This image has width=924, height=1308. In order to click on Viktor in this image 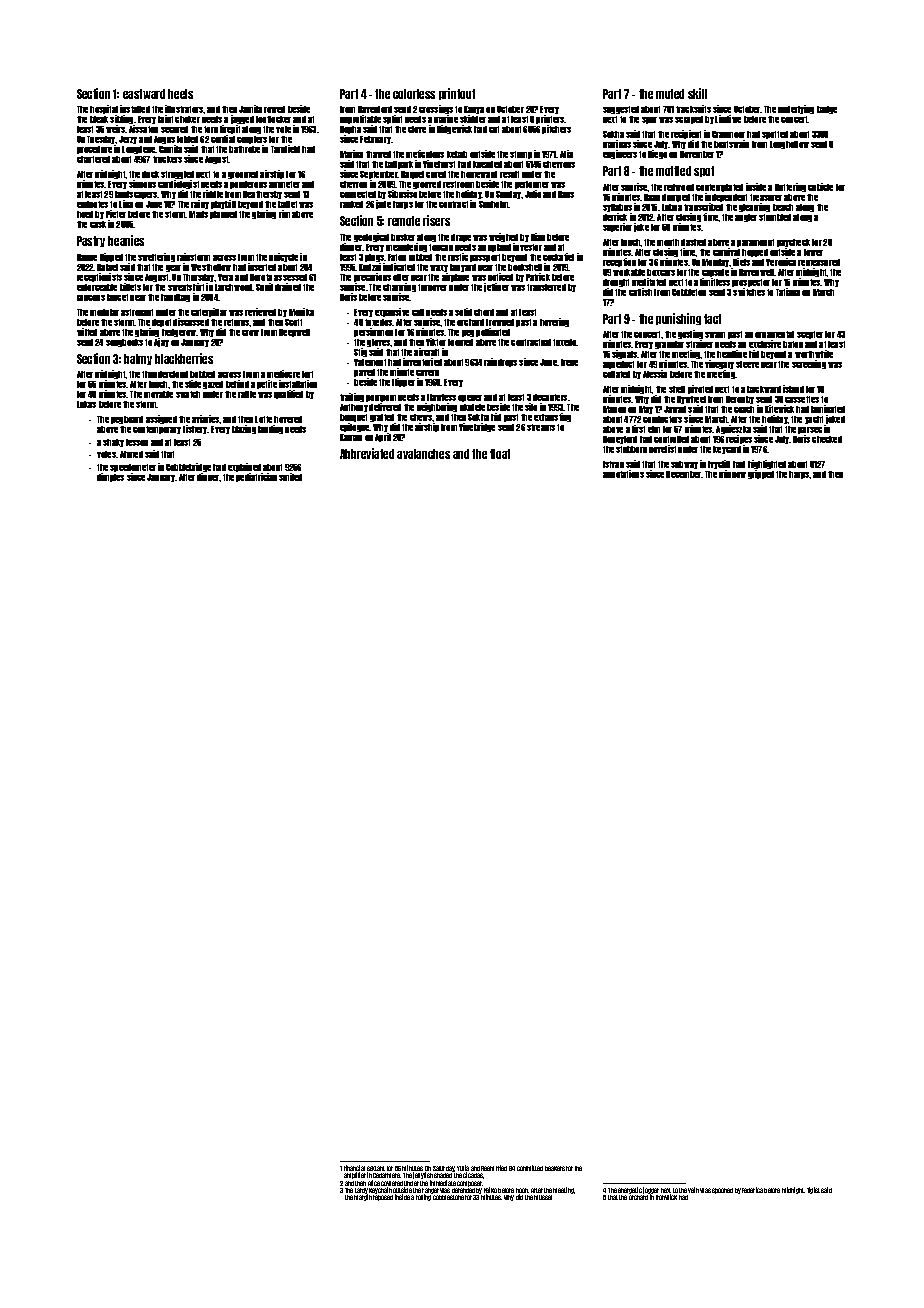, I will do `click(436, 342)`.
